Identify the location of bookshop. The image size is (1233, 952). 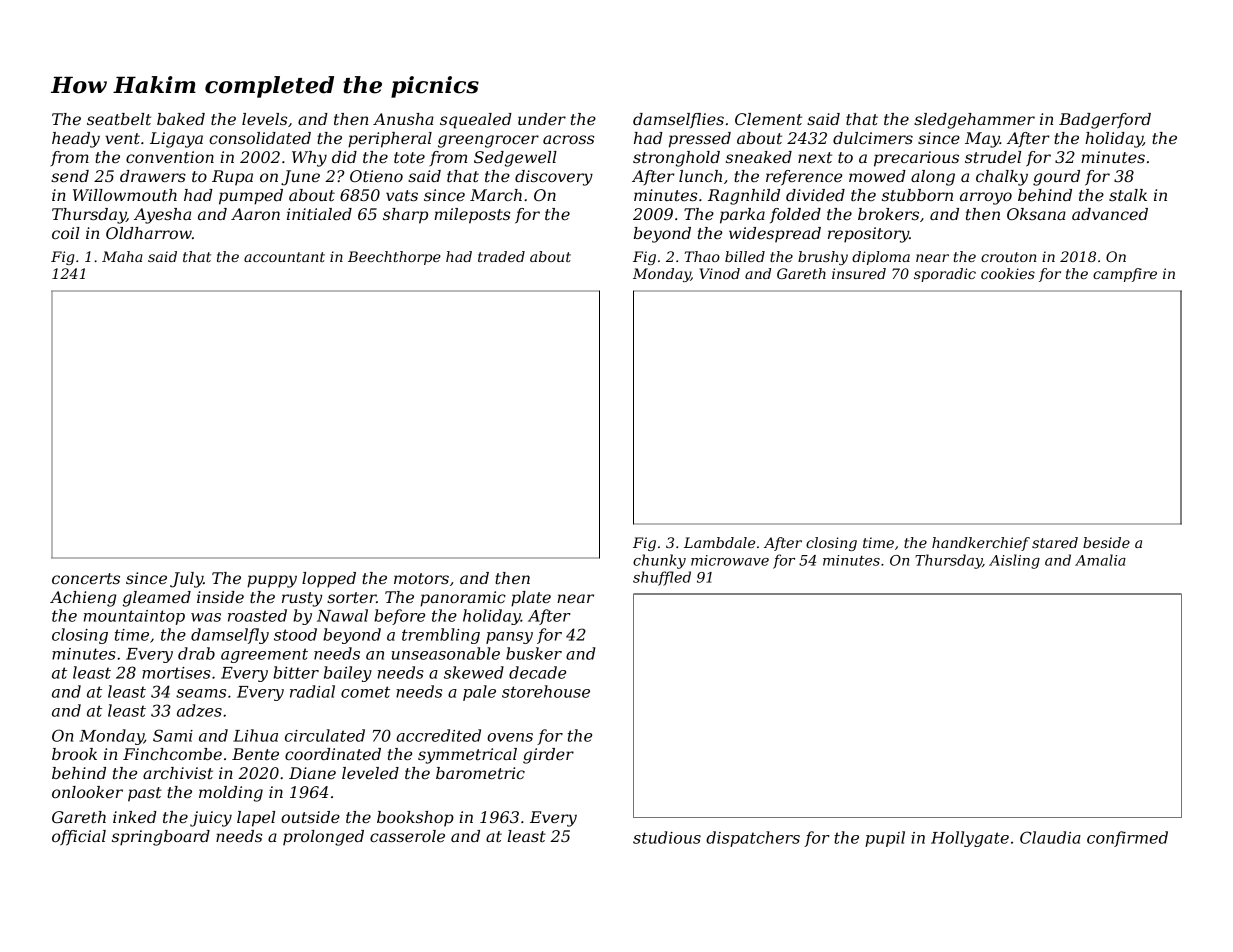
(415, 819).
